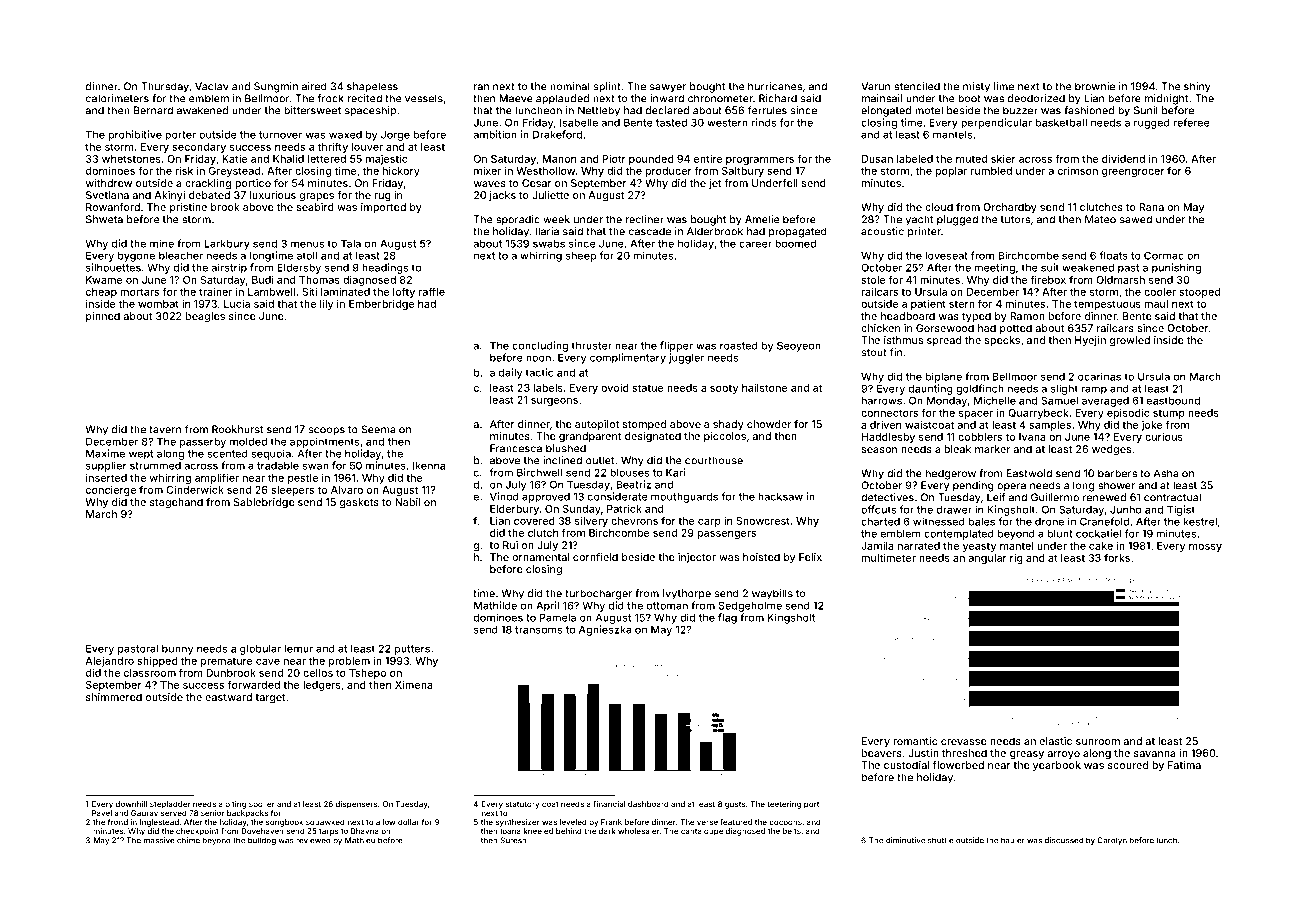 This image has width=1308, height=924. What do you see at coordinates (1151, 207) in the image?
I see `Rana` at bounding box center [1151, 207].
